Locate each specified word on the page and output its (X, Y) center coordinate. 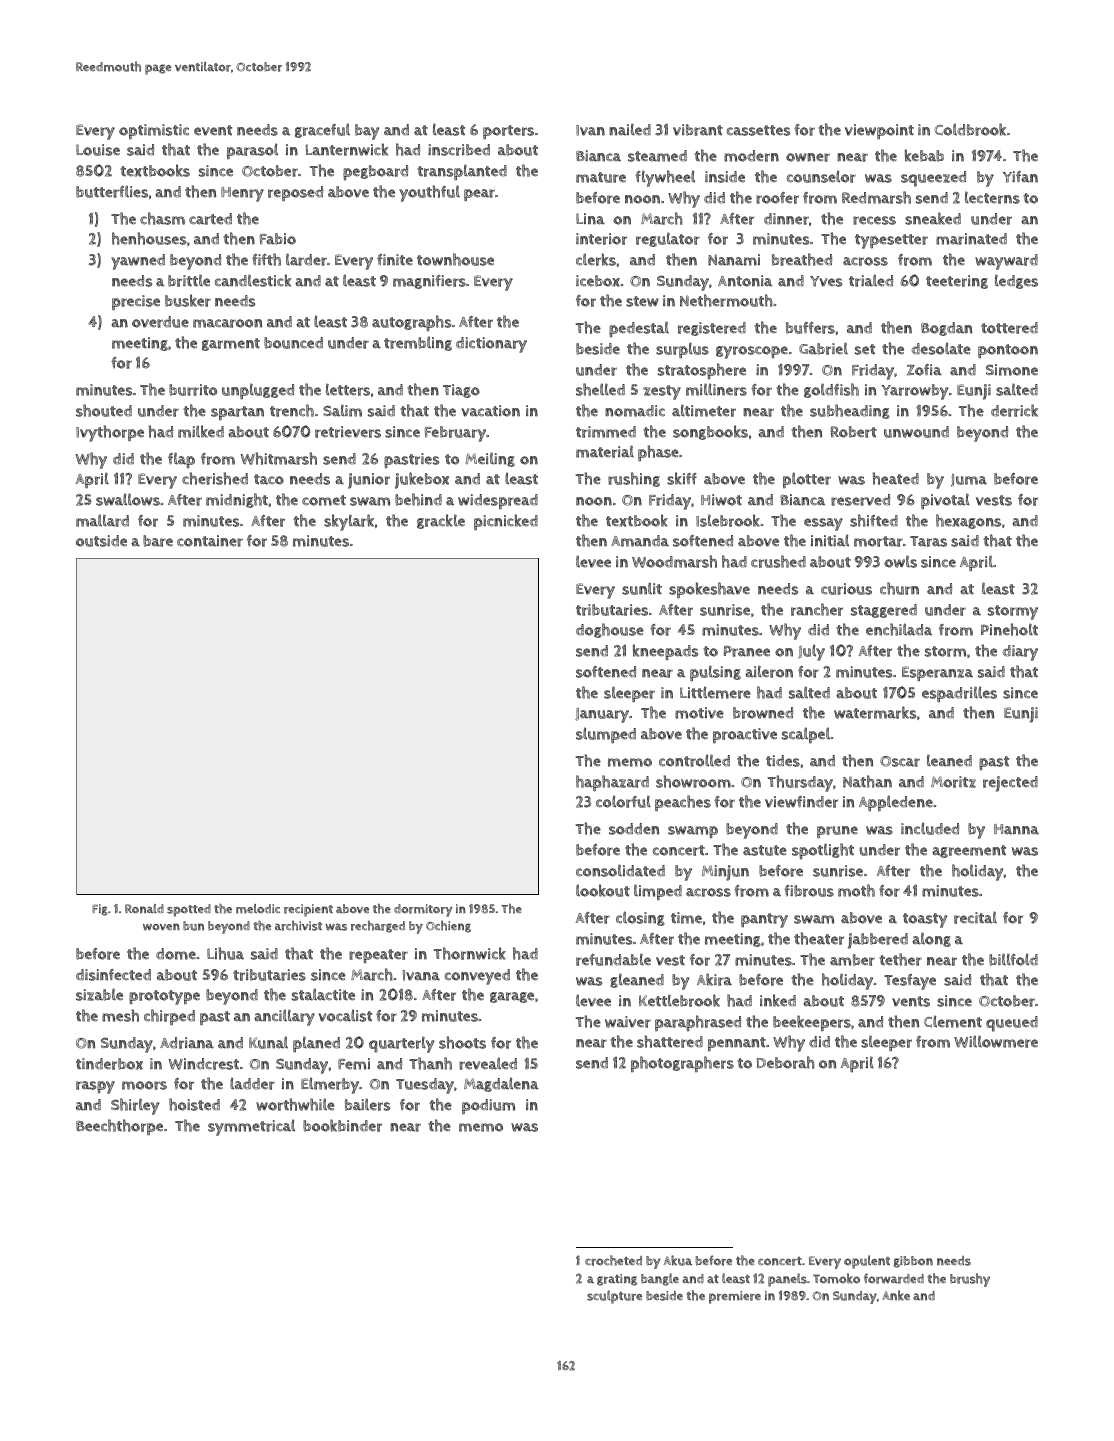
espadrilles (959, 694)
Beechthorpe (119, 1127)
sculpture (614, 1297)
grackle (441, 521)
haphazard (612, 783)
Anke (896, 1295)
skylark (349, 522)
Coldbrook (970, 129)
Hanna (1016, 829)
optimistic (154, 131)
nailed (630, 130)
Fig (100, 910)
